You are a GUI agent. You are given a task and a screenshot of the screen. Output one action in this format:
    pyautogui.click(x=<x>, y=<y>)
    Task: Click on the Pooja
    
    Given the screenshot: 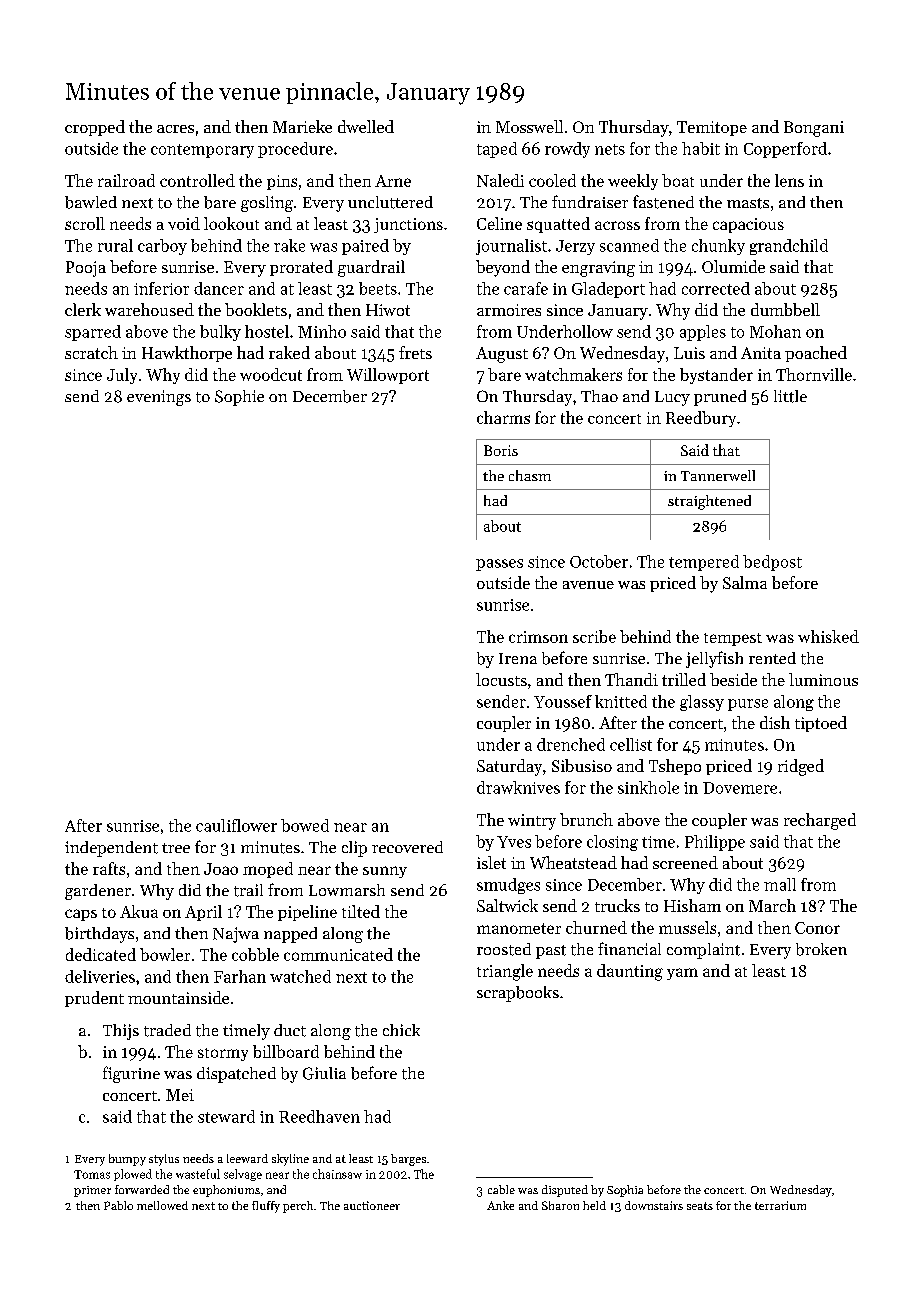 What is the action you would take?
    pyautogui.click(x=86, y=269)
